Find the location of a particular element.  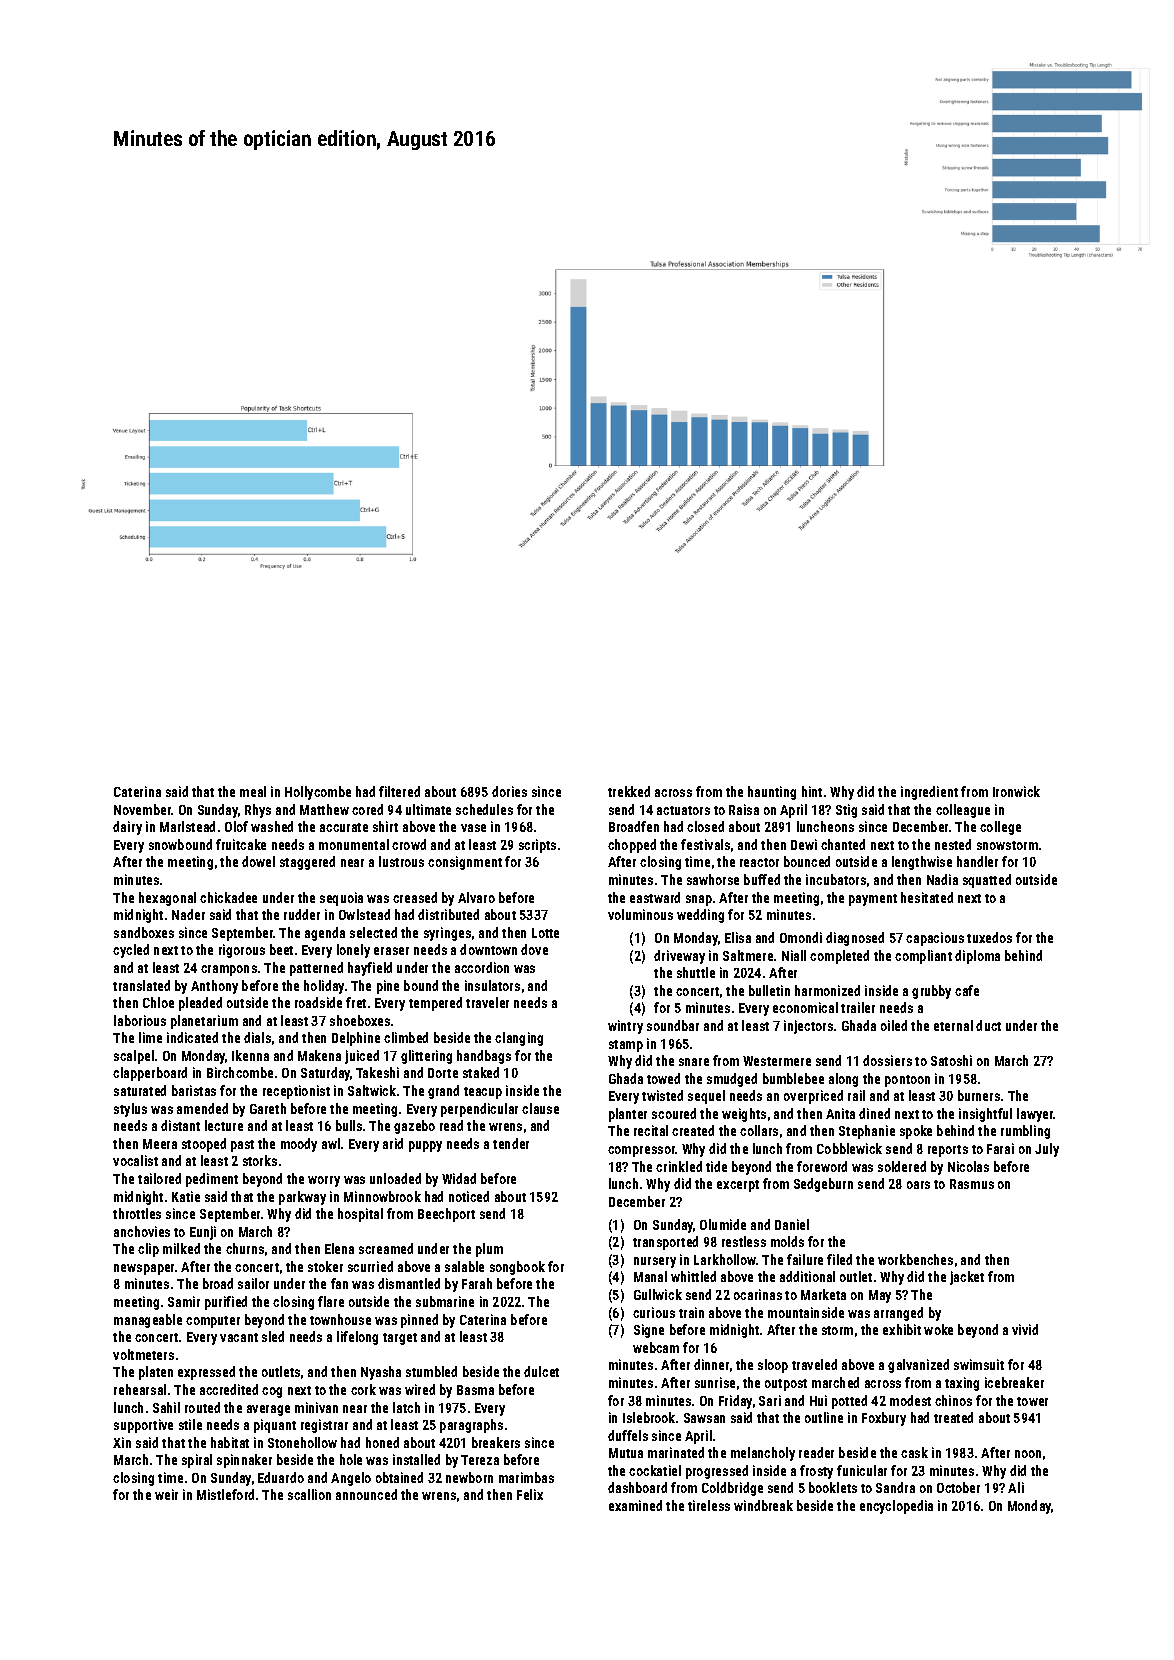

Felix is located at coordinates (530, 1494).
